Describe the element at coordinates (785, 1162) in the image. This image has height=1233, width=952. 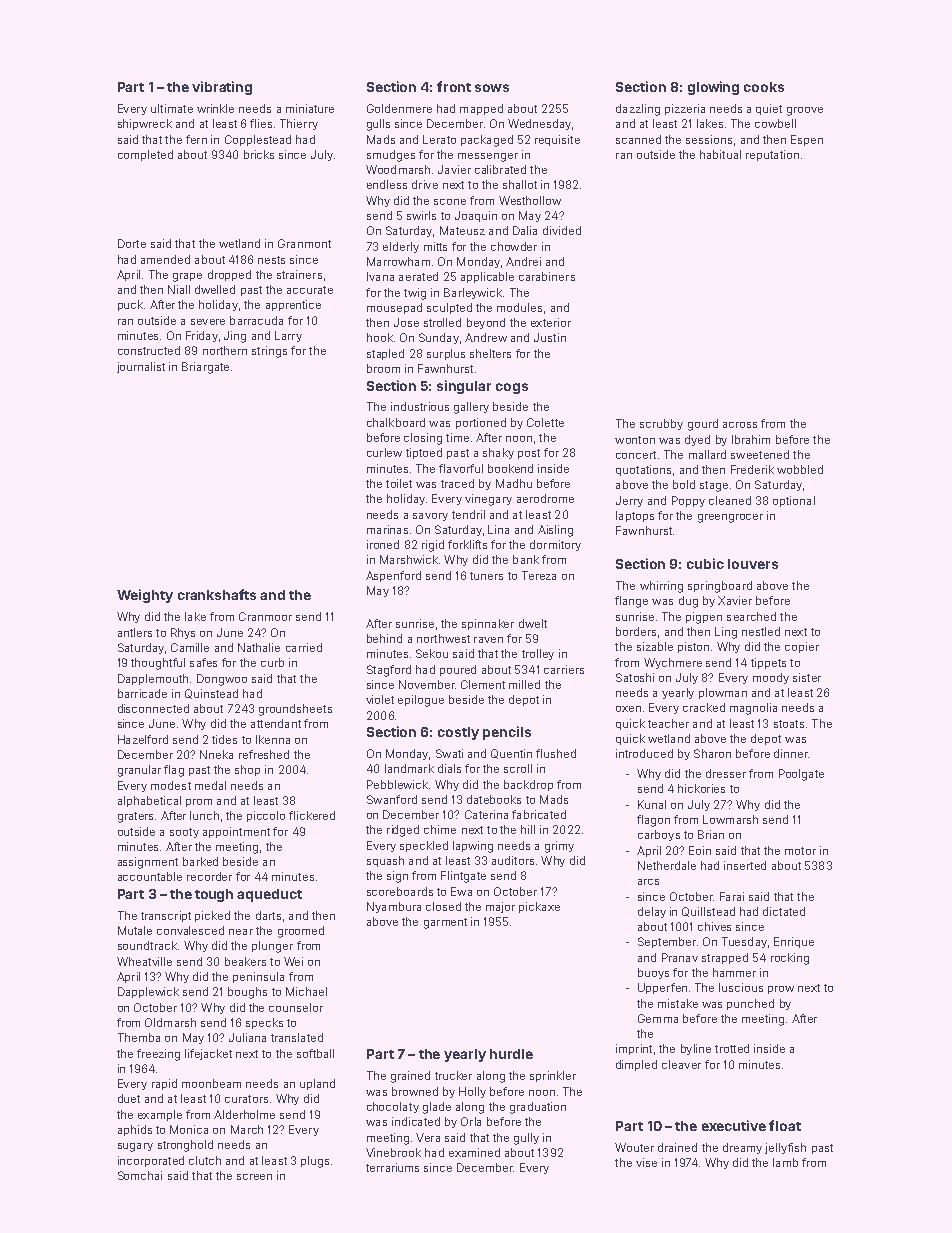
I see `lamb` at that location.
